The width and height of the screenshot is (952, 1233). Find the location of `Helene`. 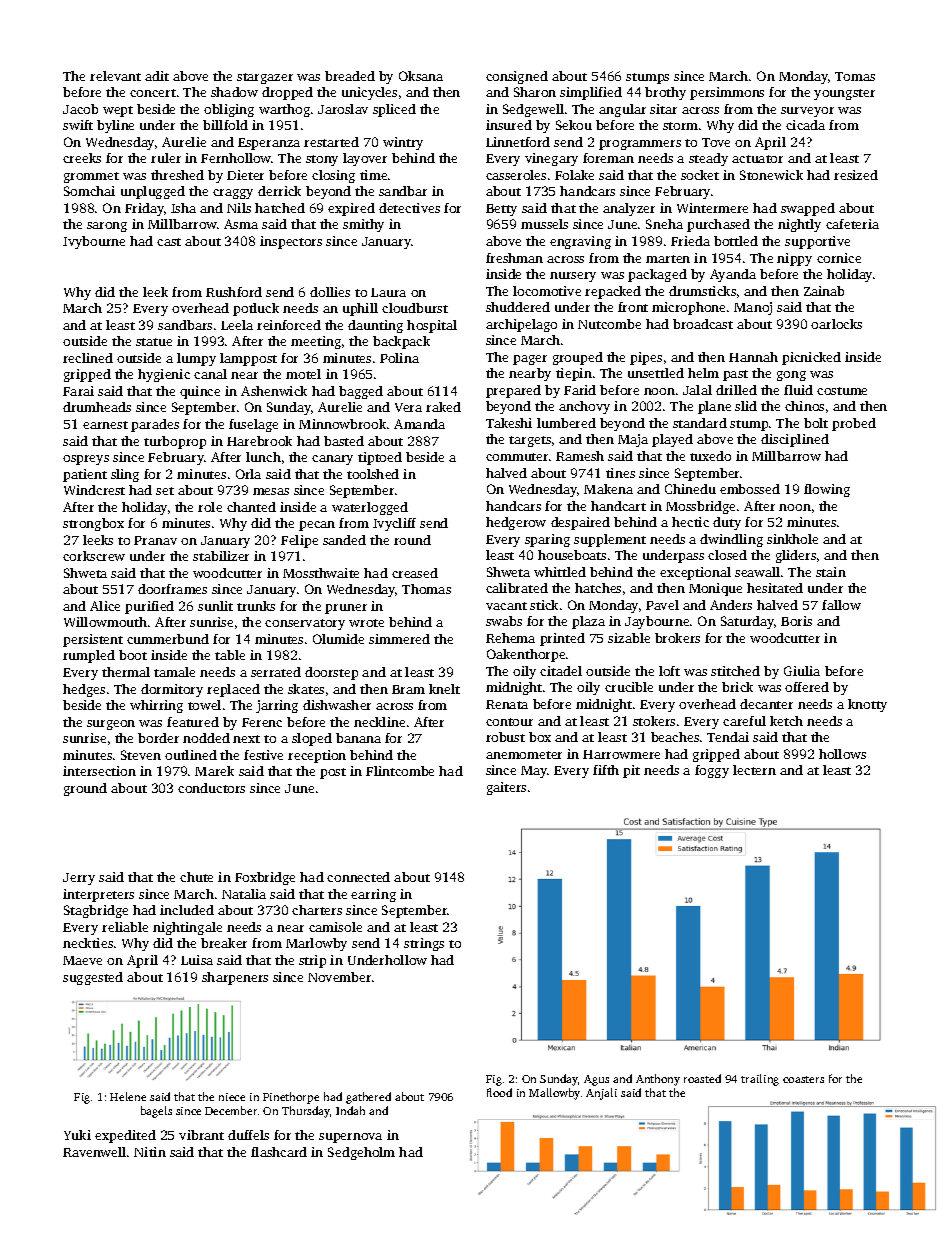

Helene is located at coordinates (128, 1096).
